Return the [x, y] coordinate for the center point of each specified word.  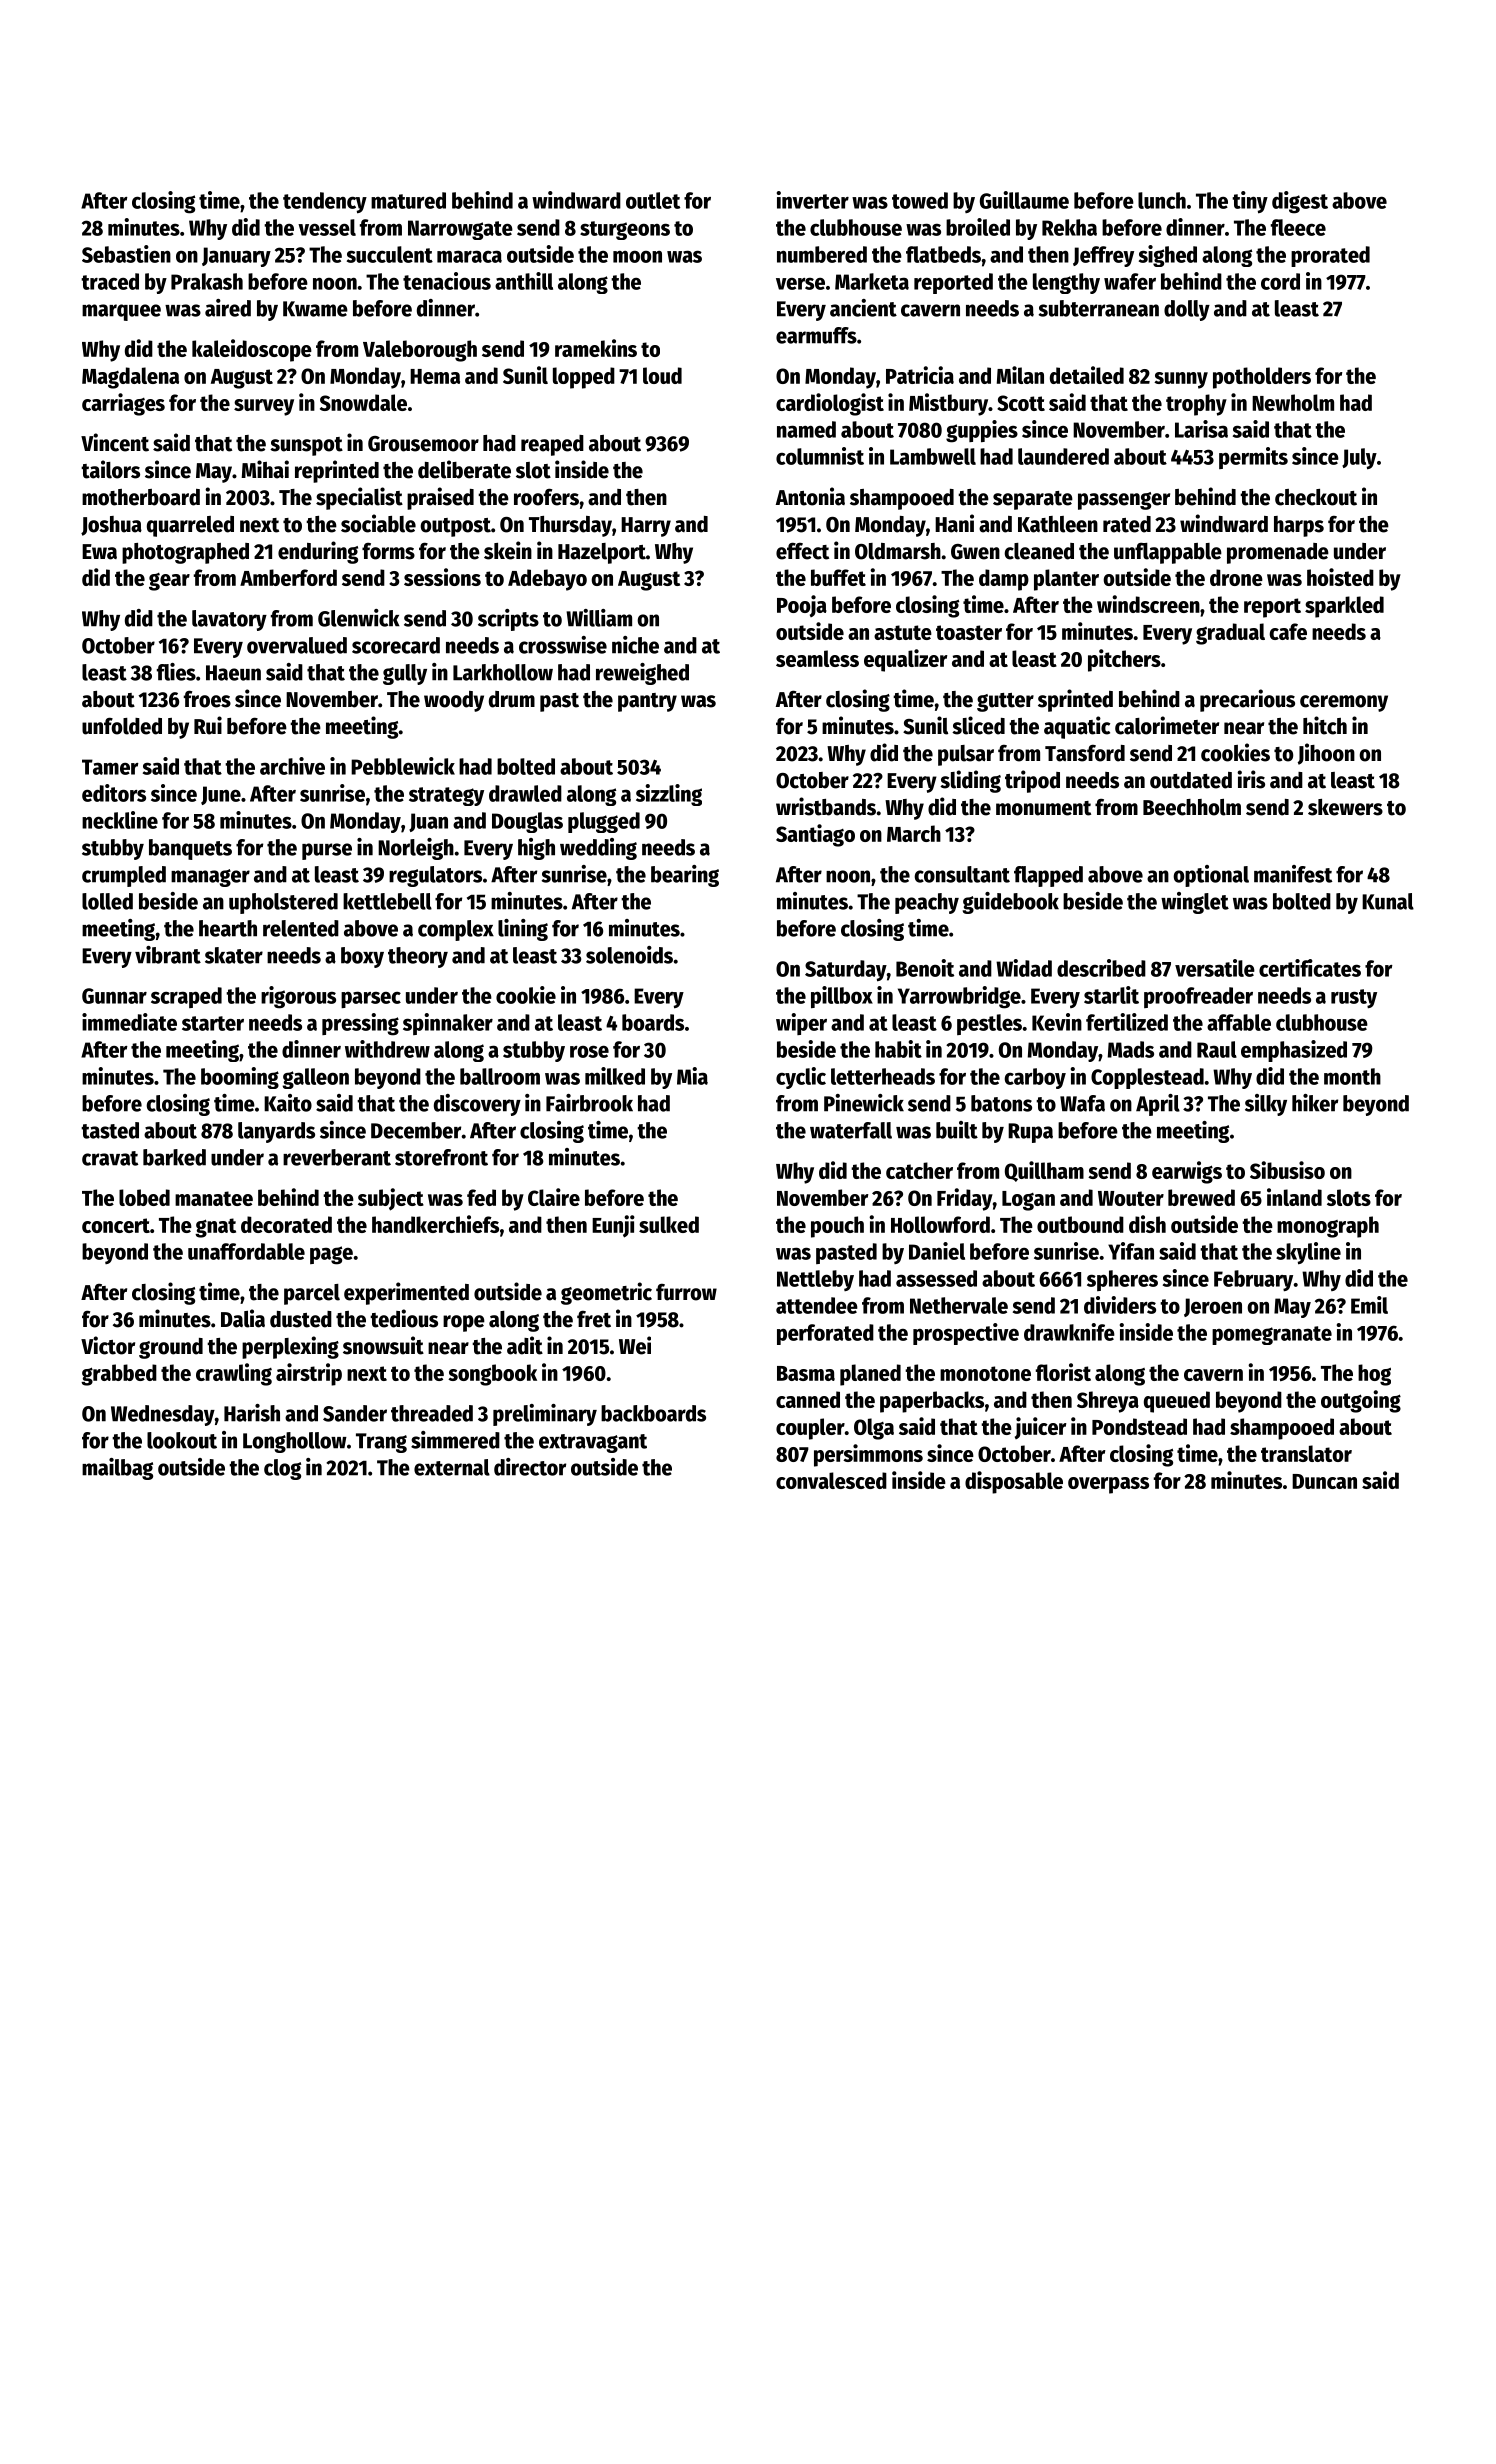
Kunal [1388, 901]
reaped [552, 445]
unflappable [1168, 553]
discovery [477, 1105]
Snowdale [363, 402]
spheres [1122, 1280]
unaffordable [246, 1251]
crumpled [124, 876]
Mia [692, 1076]
